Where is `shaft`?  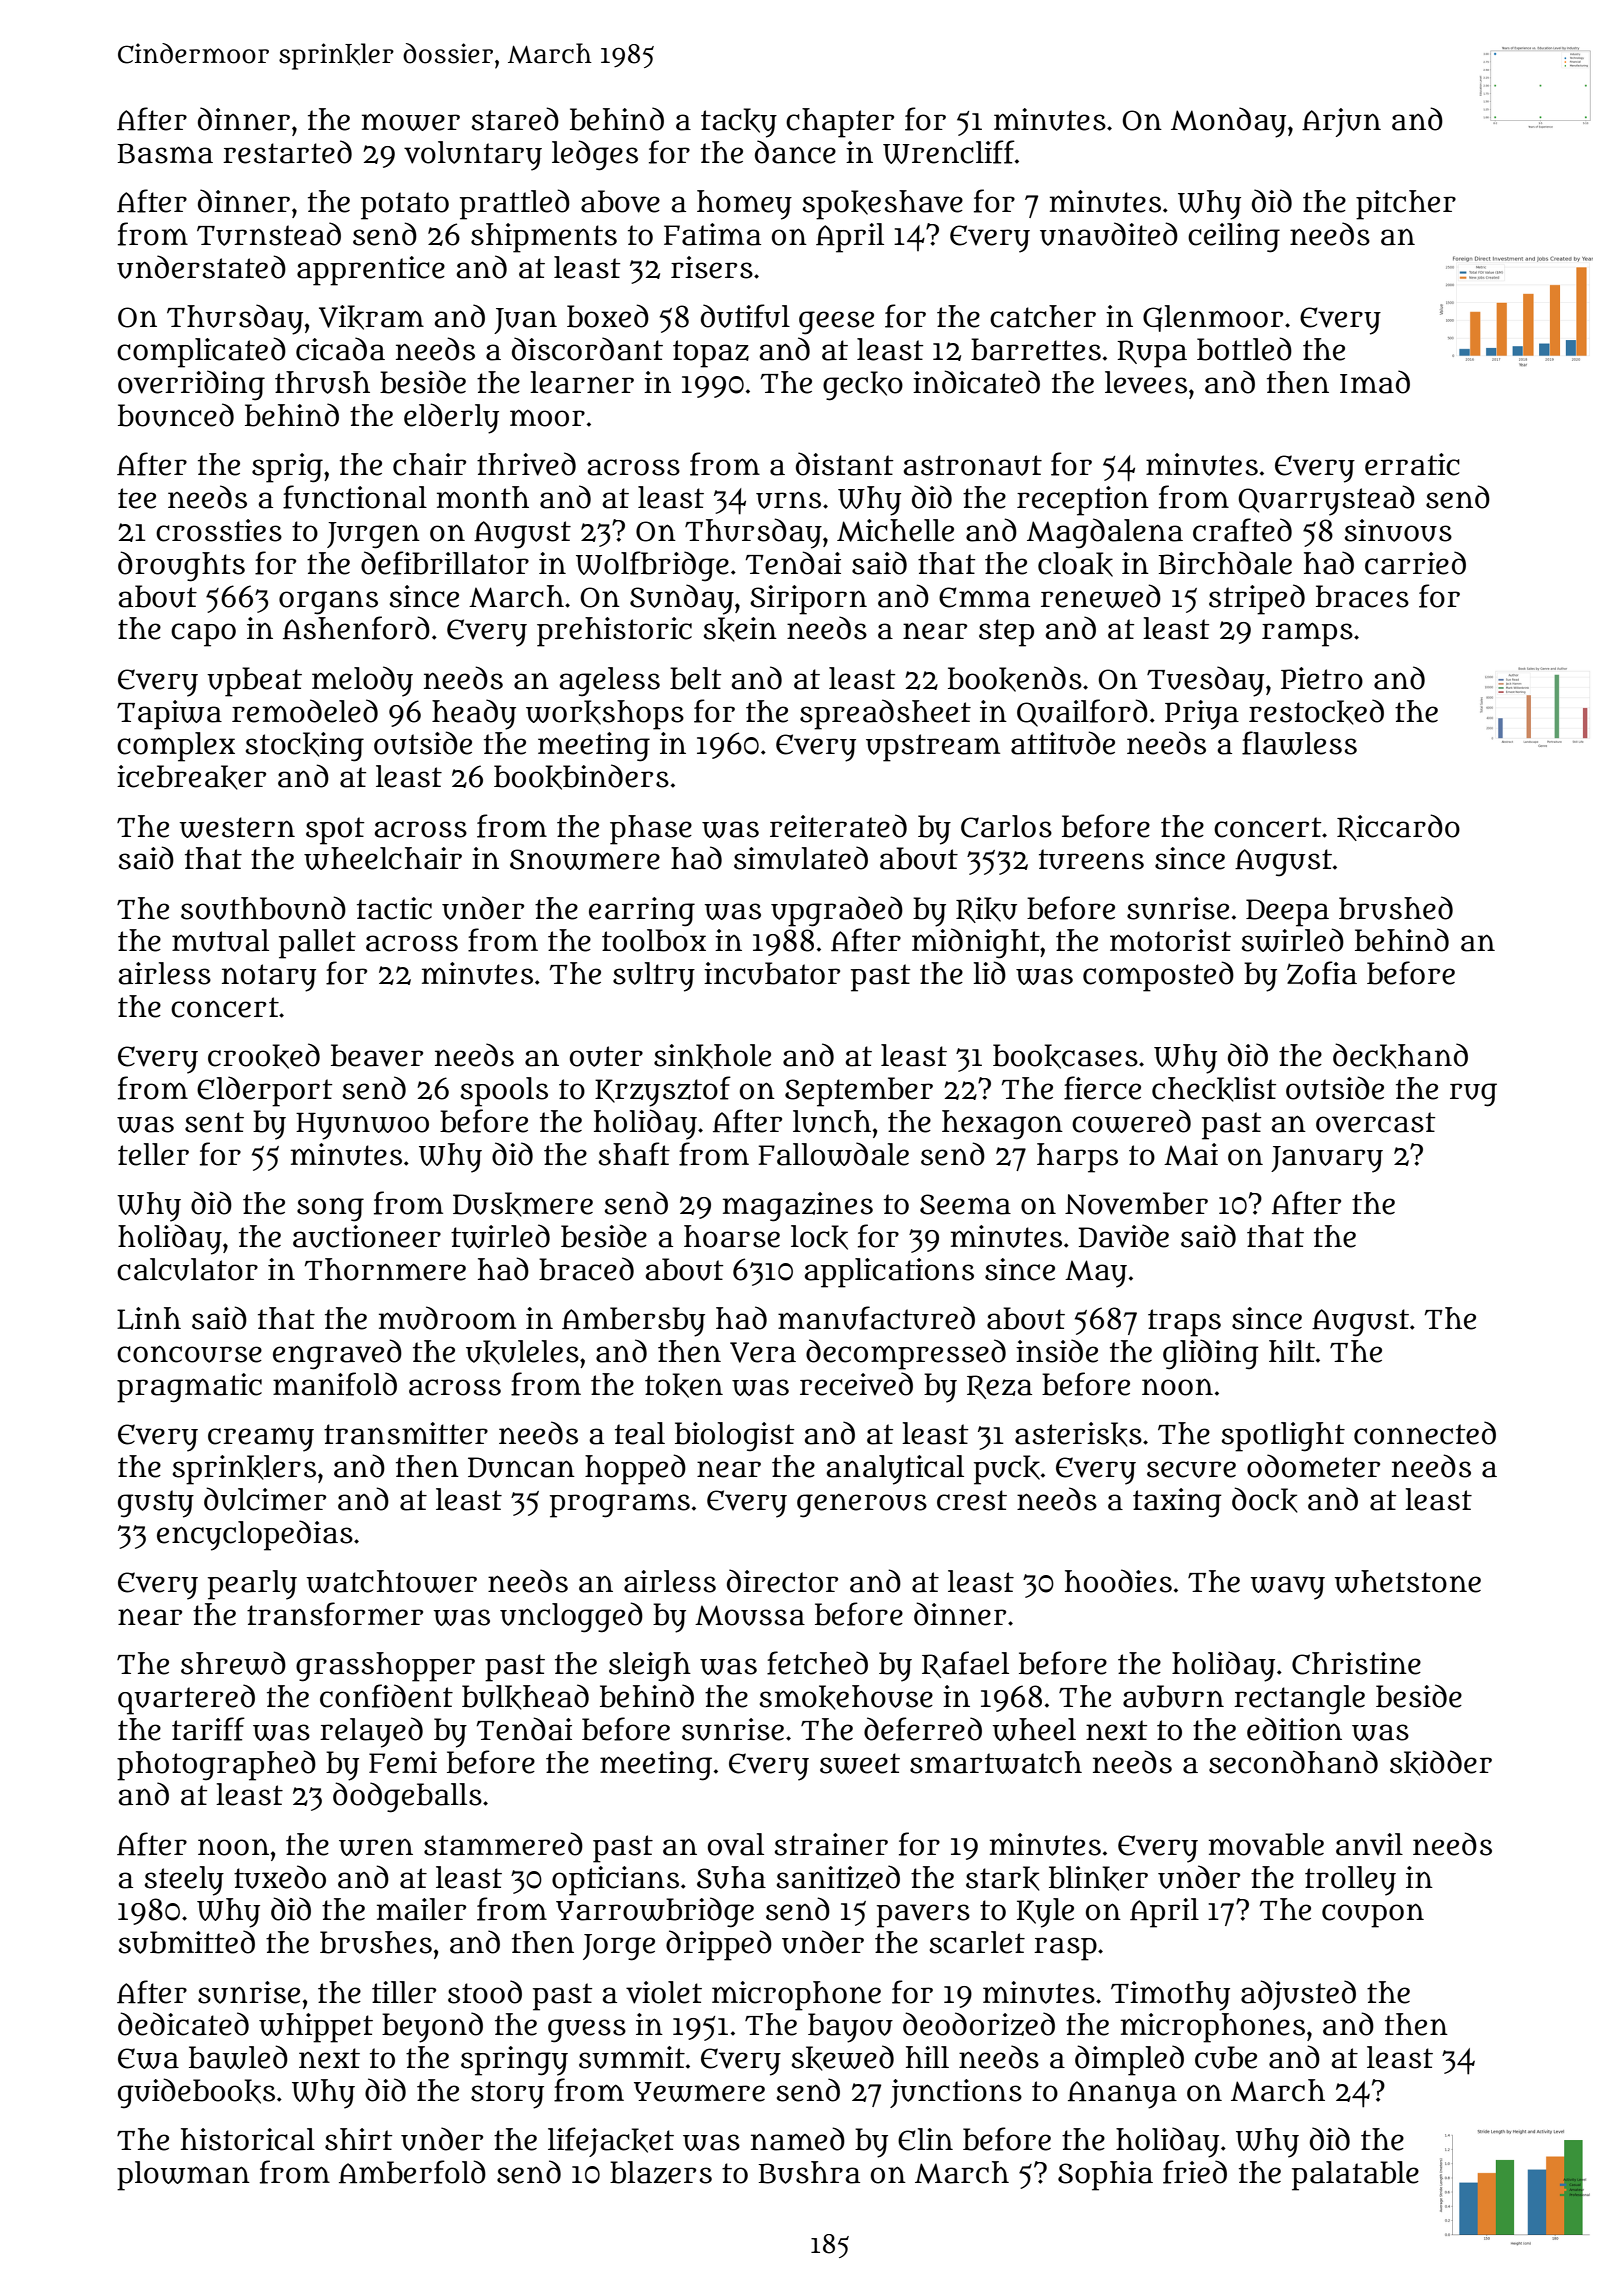
shaft is located at coordinates (634, 1154).
